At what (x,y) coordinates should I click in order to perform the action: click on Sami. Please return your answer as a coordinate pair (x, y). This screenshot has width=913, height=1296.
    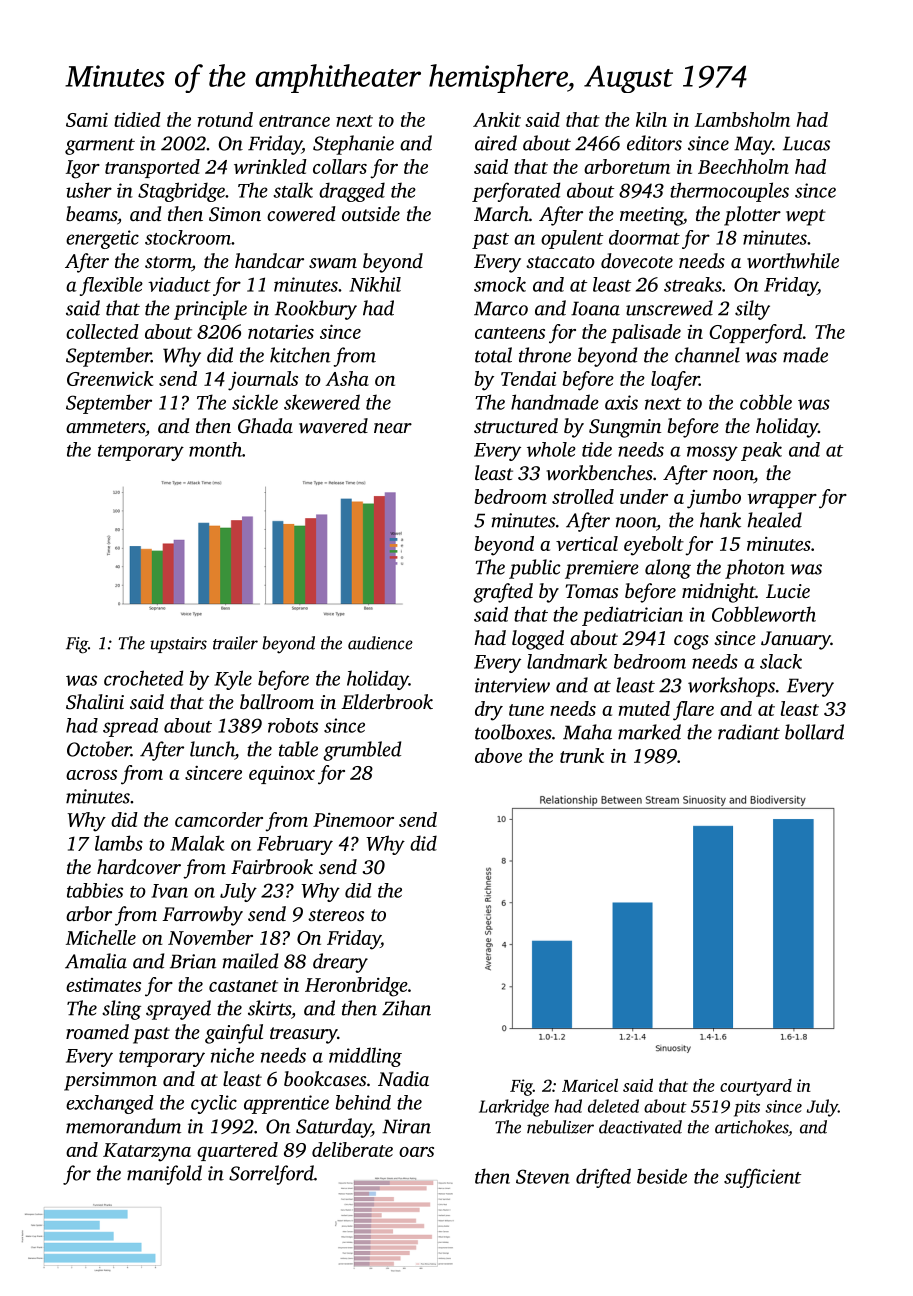
    Looking at the image, I should click on (87, 120).
